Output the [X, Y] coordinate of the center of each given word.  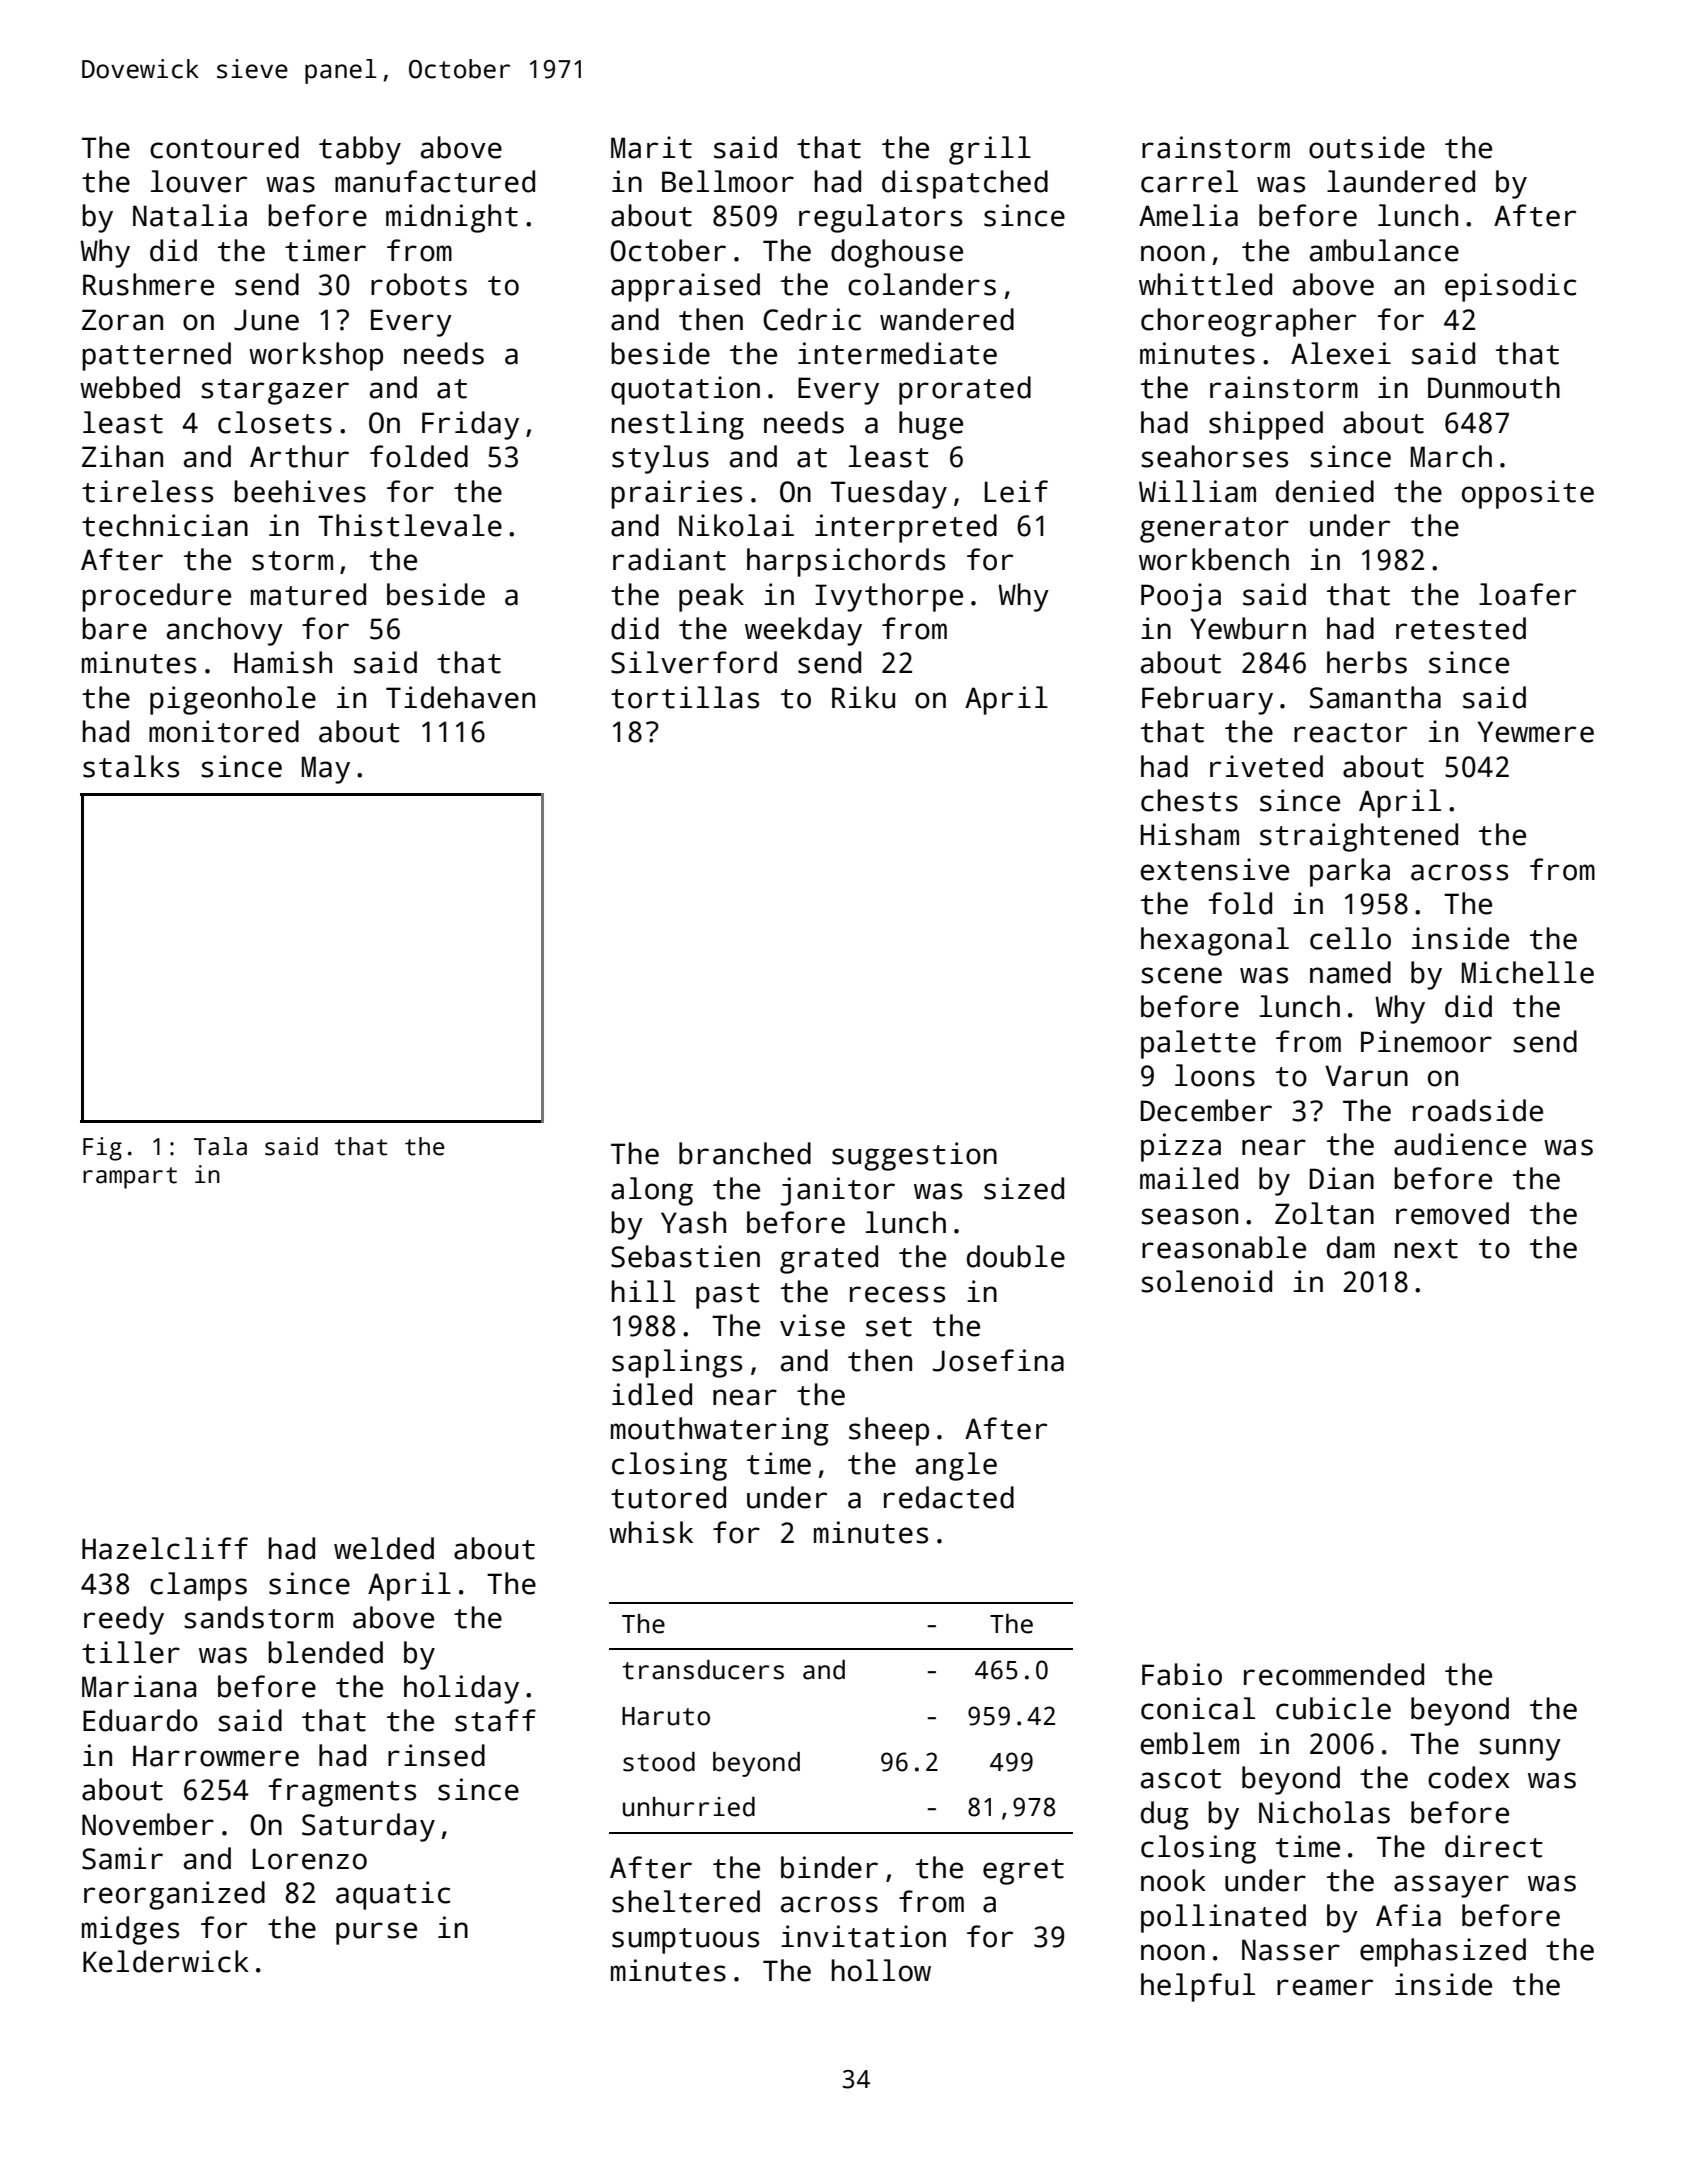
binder [829, 1867]
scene [1181, 975]
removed [1452, 1213]
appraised [685, 287]
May [326, 770]
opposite [1528, 494]
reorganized [174, 1895]
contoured [224, 147]
